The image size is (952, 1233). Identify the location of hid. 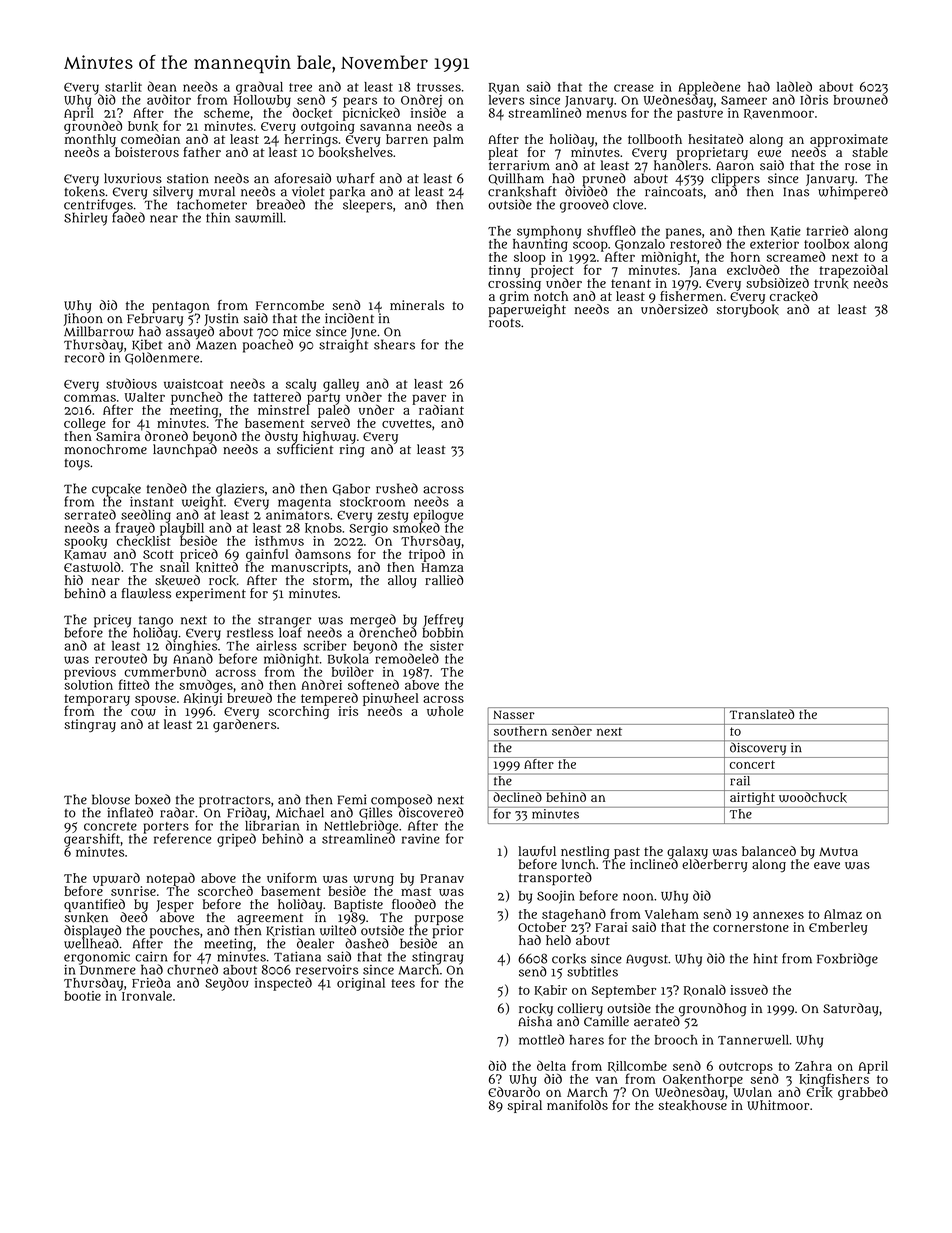
(74, 580).
